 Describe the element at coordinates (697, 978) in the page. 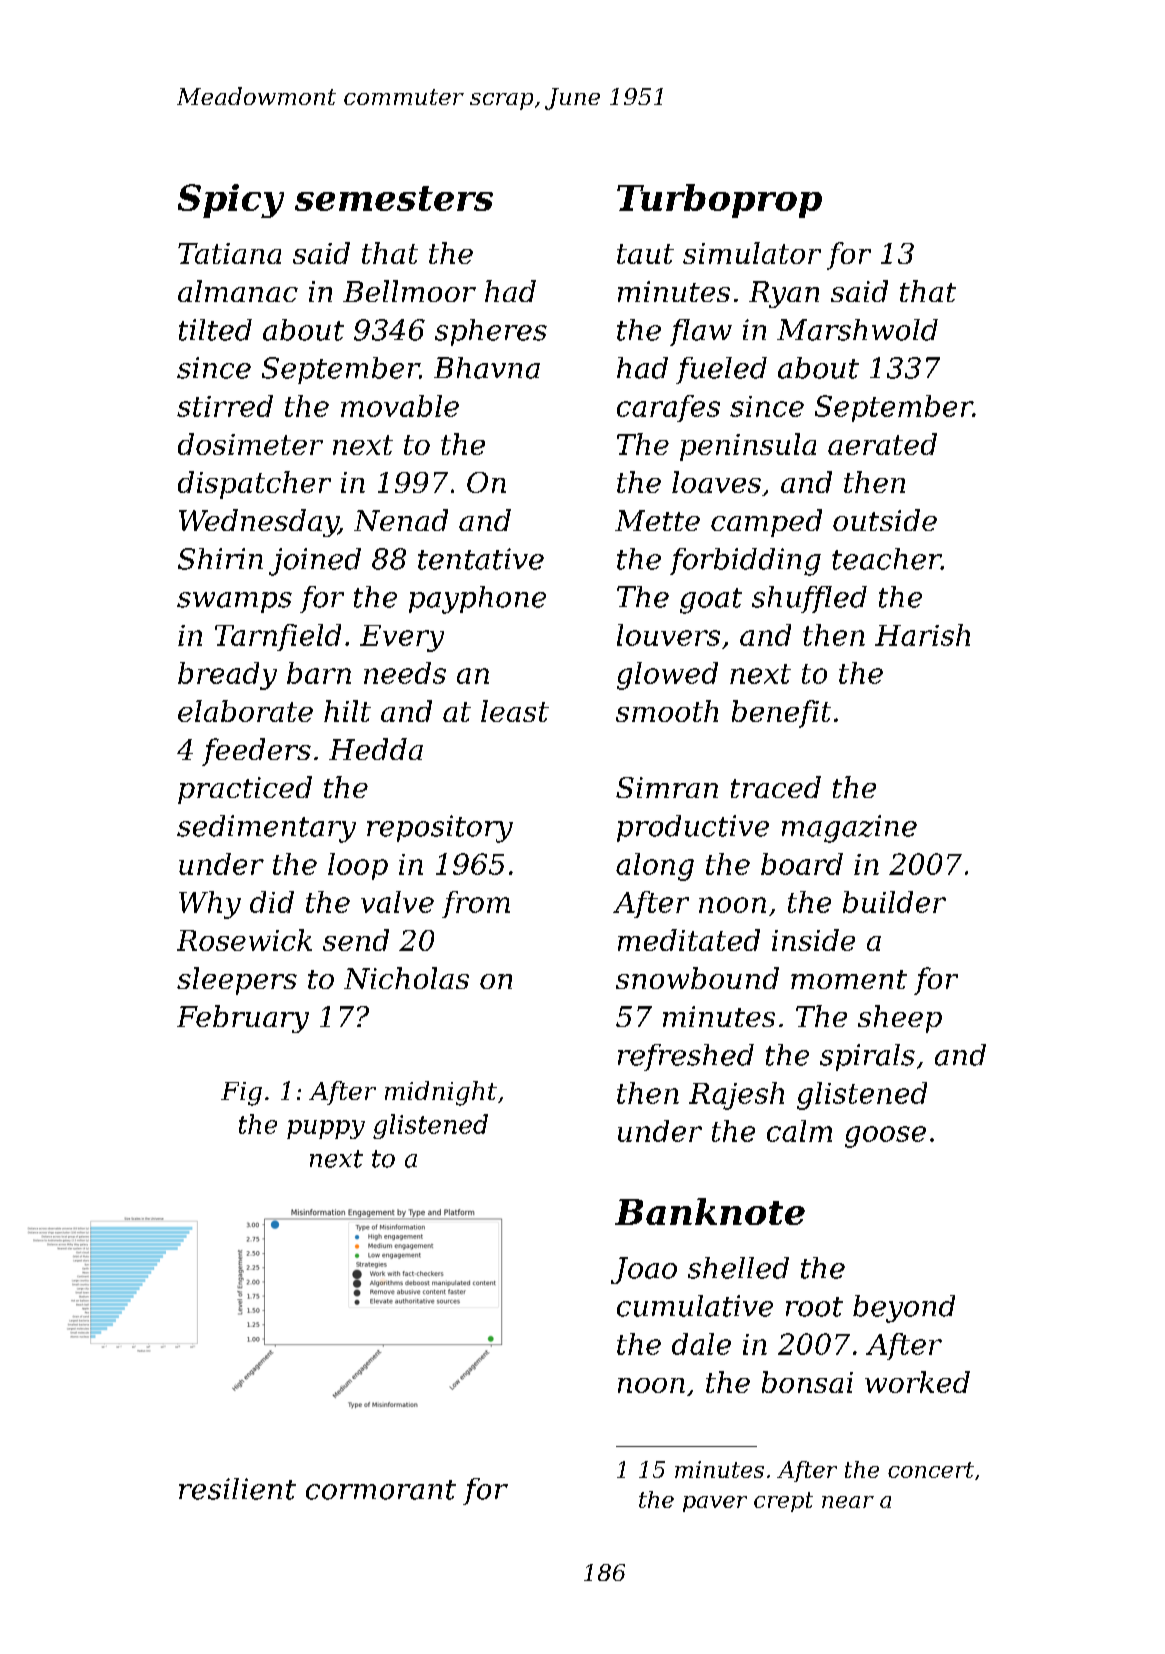

I see `snowbound` at that location.
